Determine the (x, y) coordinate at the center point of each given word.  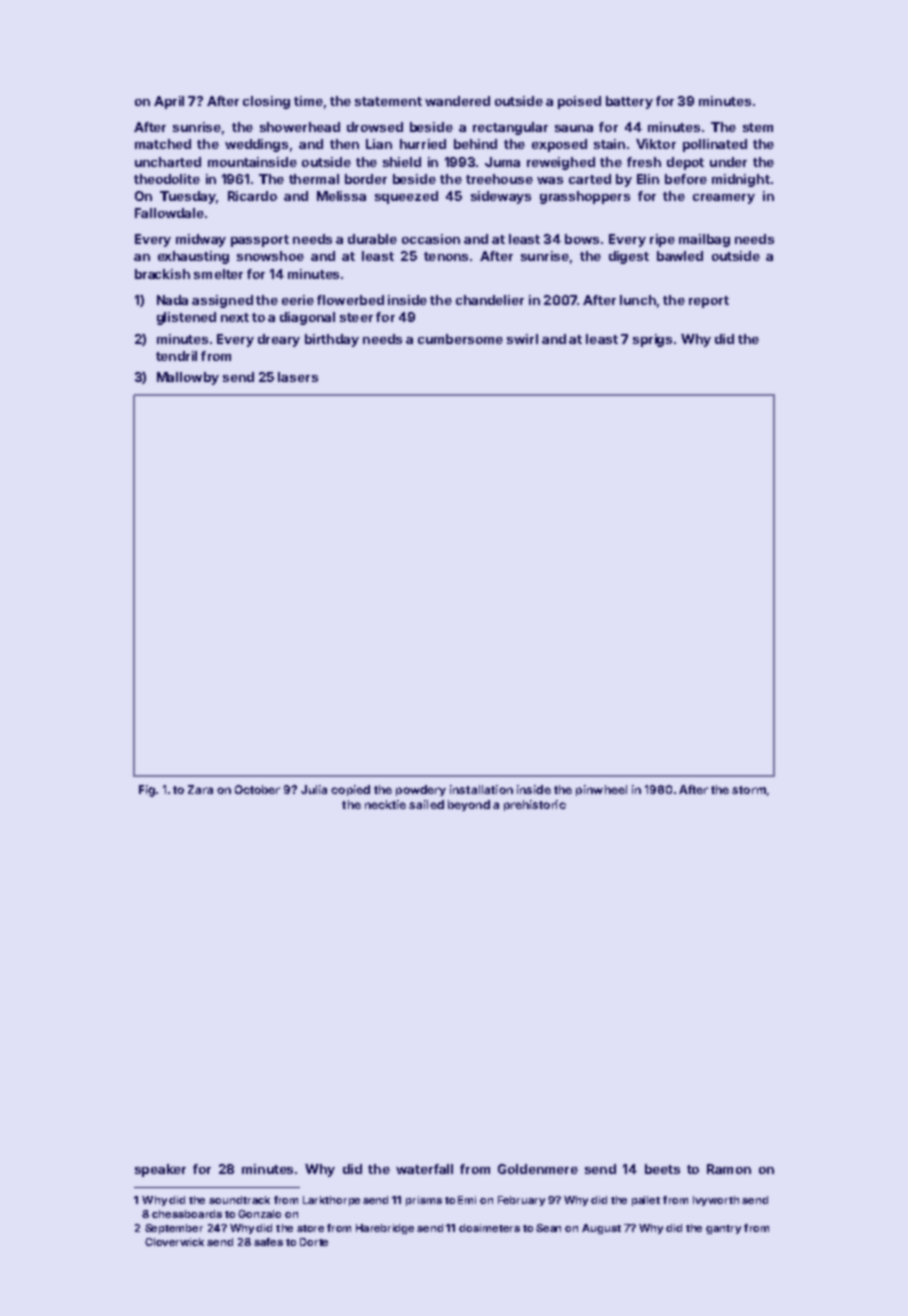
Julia (314, 789)
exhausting (193, 257)
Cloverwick (174, 1242)
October (257, 789)
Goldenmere (538, 1169)
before (686, 179)
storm (749, 790)
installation (481, 789)
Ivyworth (716, 1201)
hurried (423, 144)
